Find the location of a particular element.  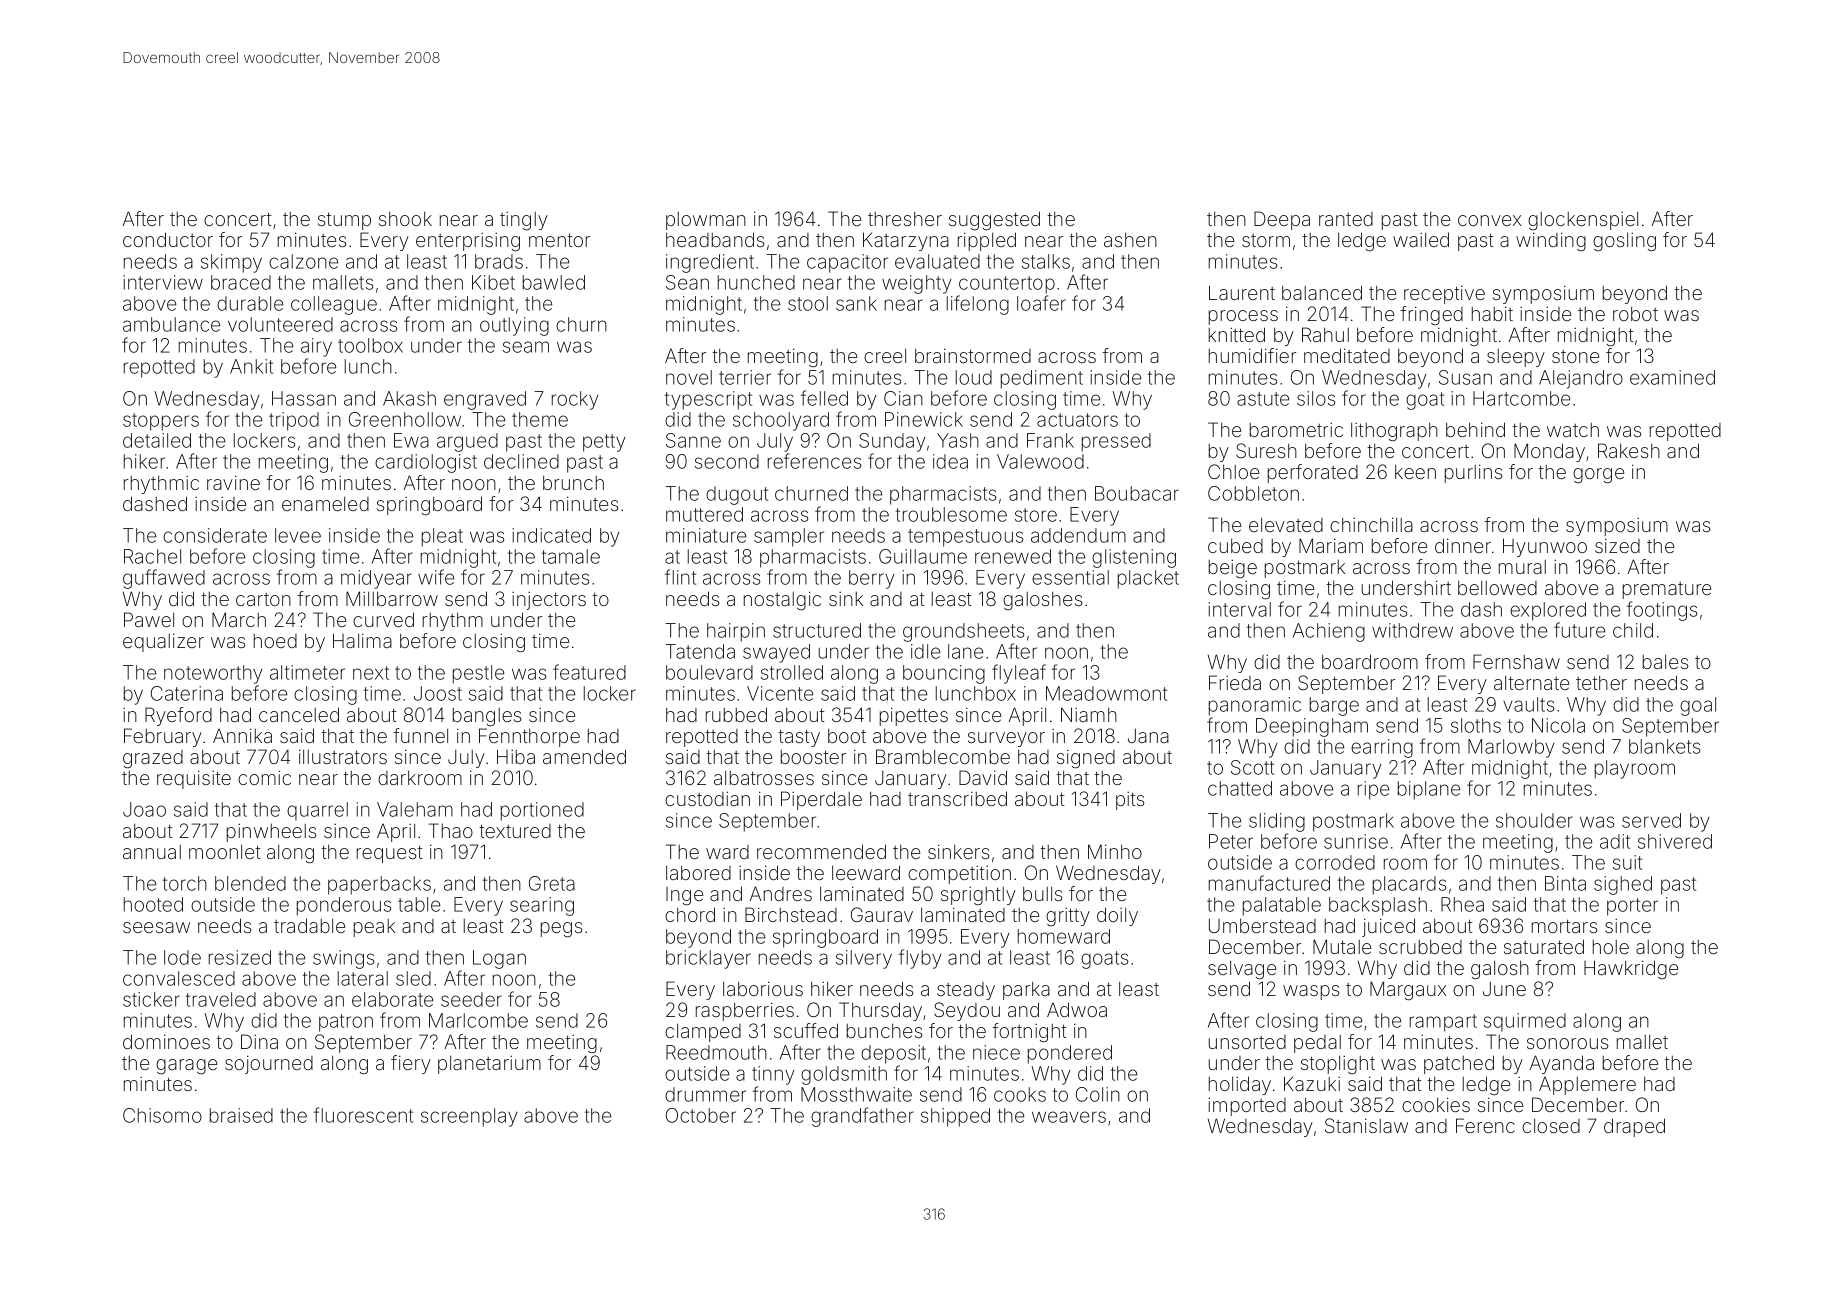

suggested is located at coordinates (994, 220).
